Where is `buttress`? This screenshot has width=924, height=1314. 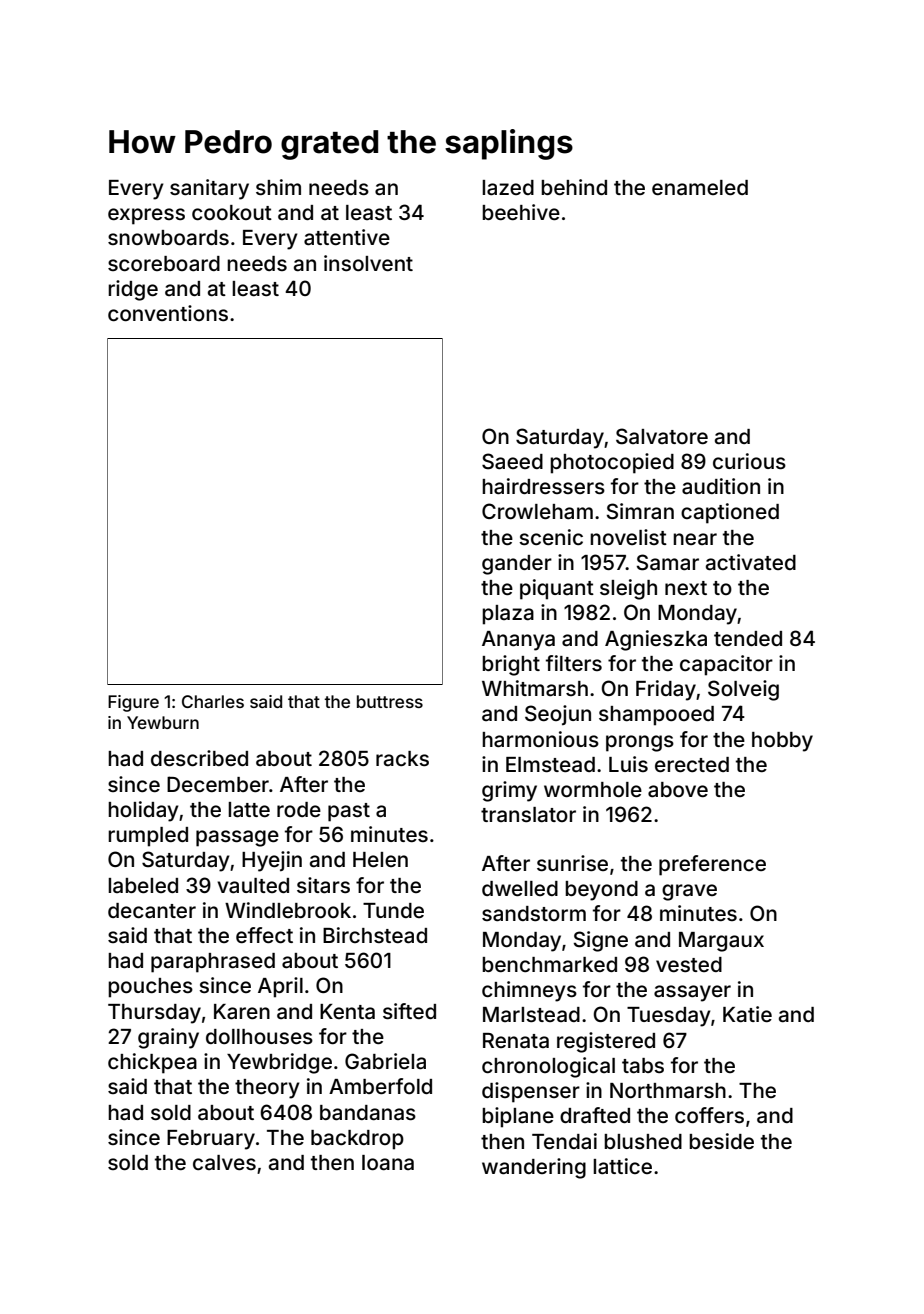 buttress is located at coordinates (390, 701).
